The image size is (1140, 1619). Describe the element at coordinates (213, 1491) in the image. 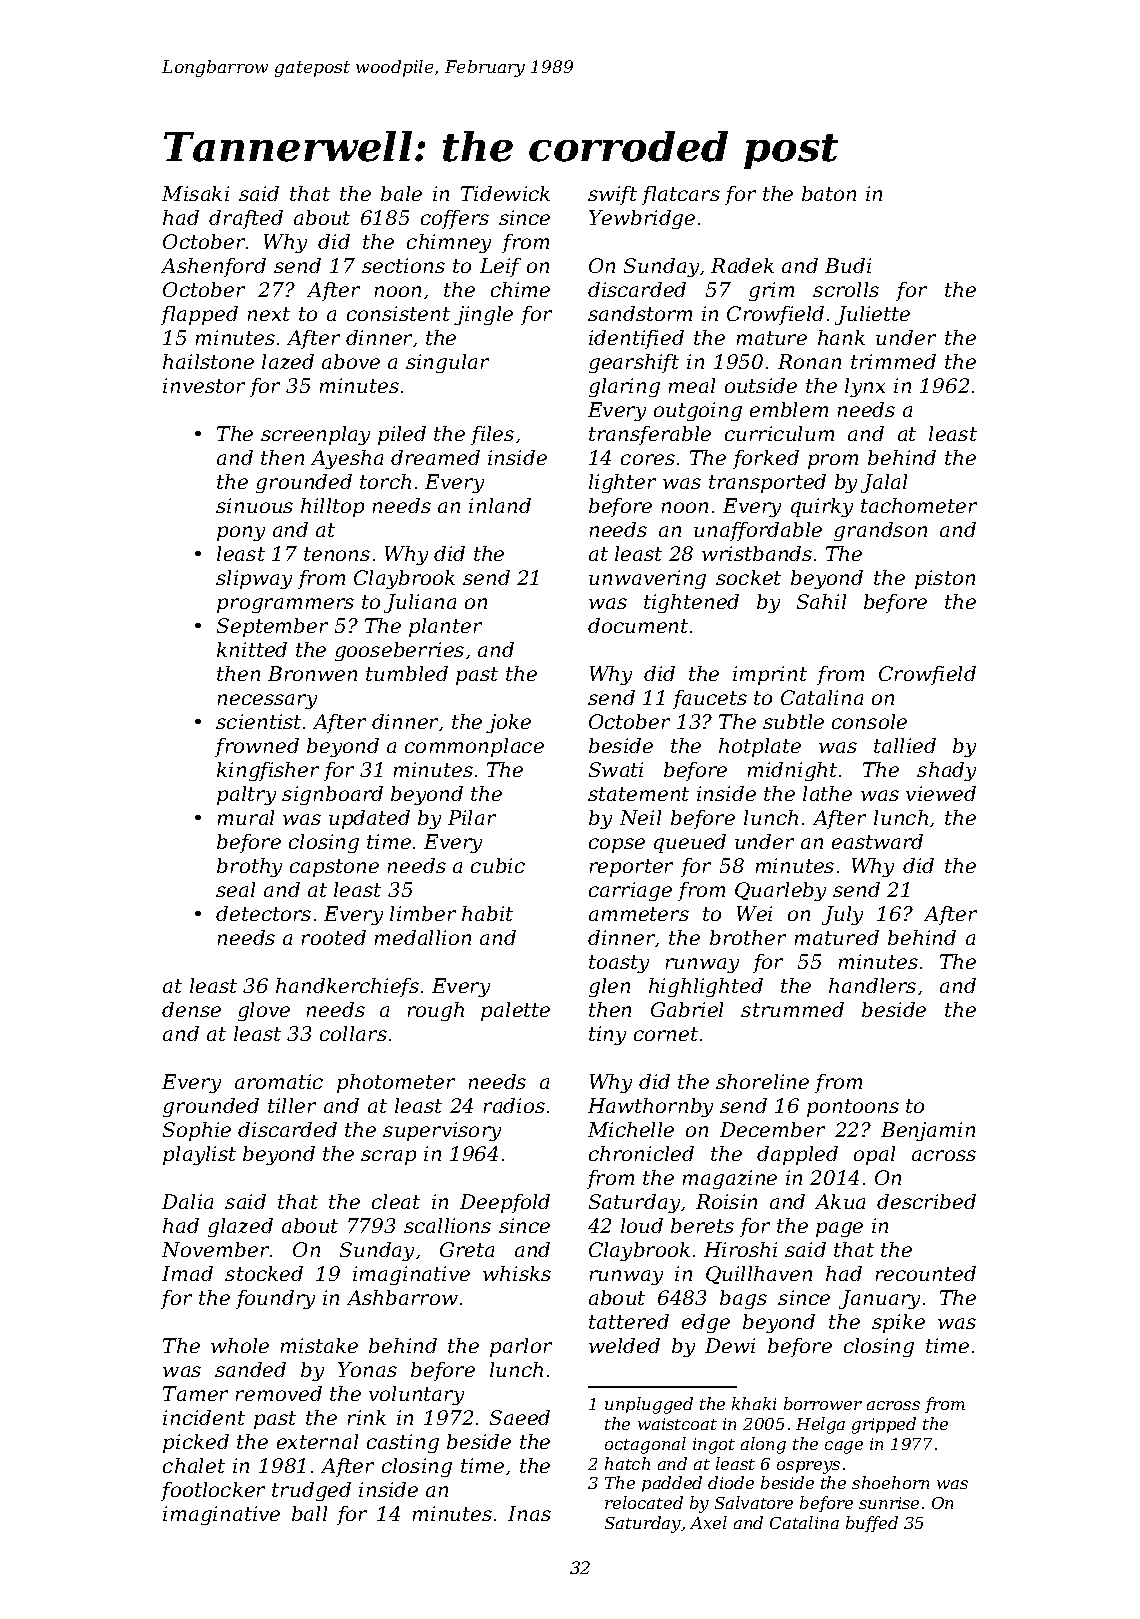

I see `footlocker` at that location.
